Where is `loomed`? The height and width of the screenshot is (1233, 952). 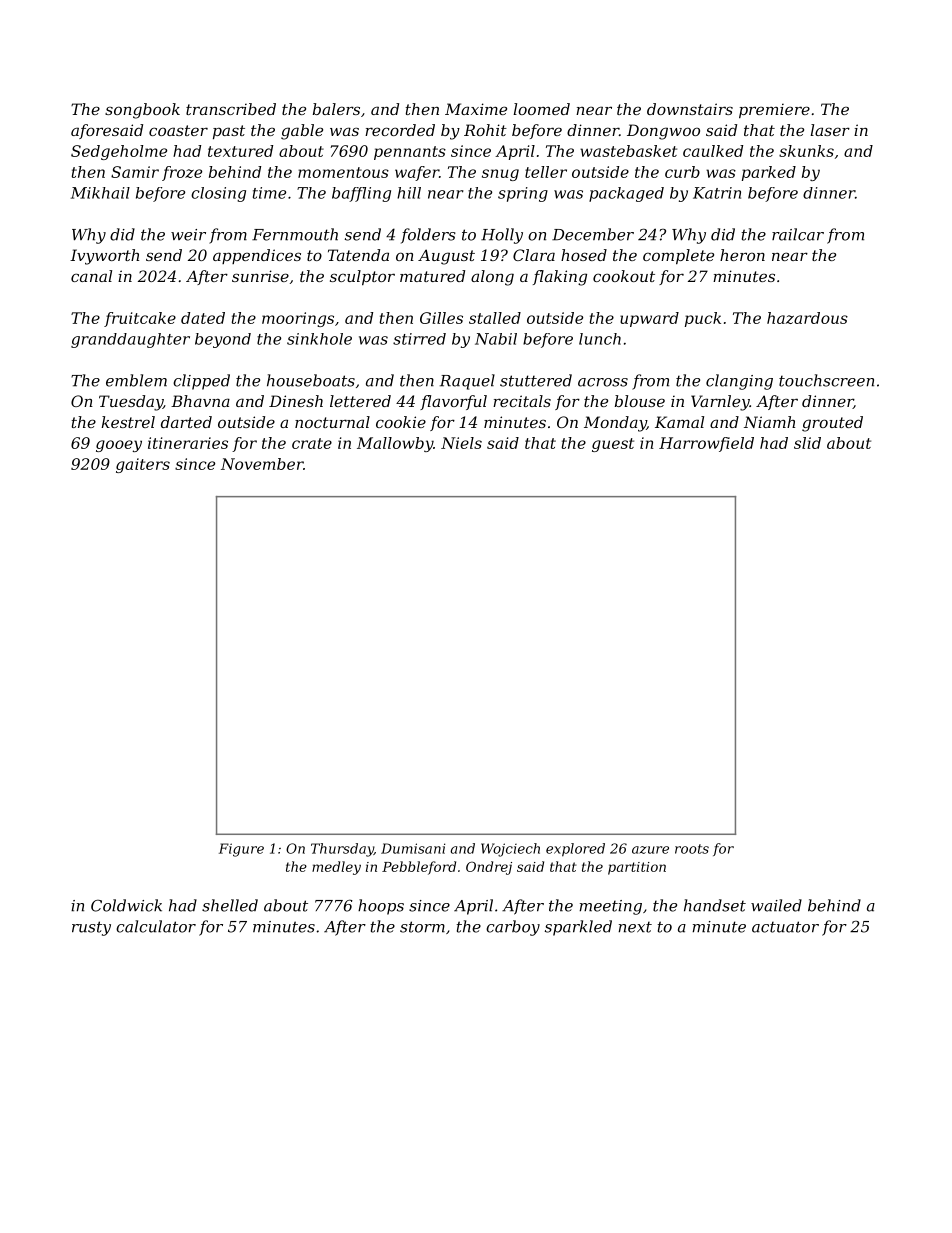 loomed is located at coordinates (541, 109).
